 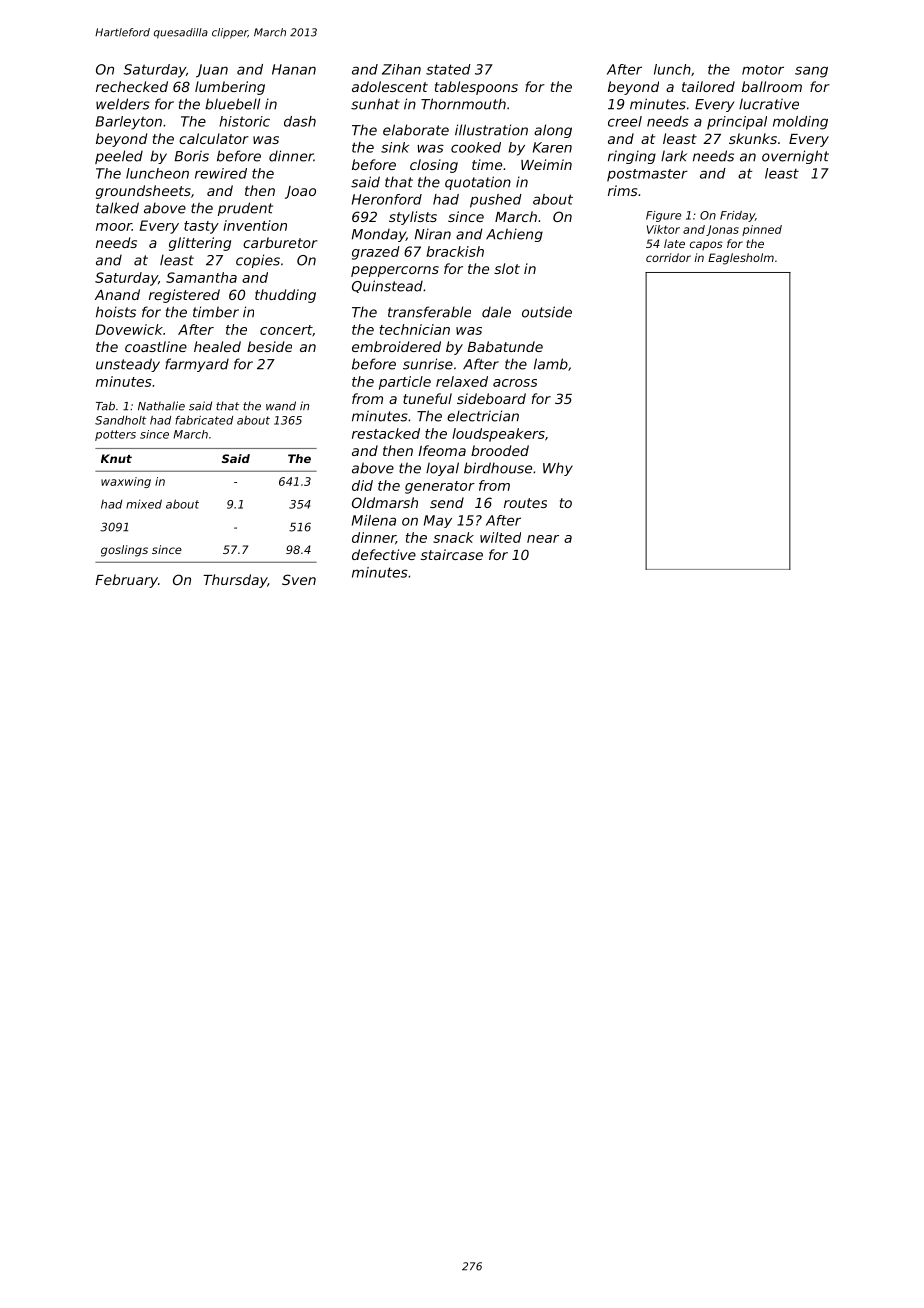 What do you see at coordinates (498, 435) in the screenshot?
I see `loudspeakers` at bounding box center [498, 435].
